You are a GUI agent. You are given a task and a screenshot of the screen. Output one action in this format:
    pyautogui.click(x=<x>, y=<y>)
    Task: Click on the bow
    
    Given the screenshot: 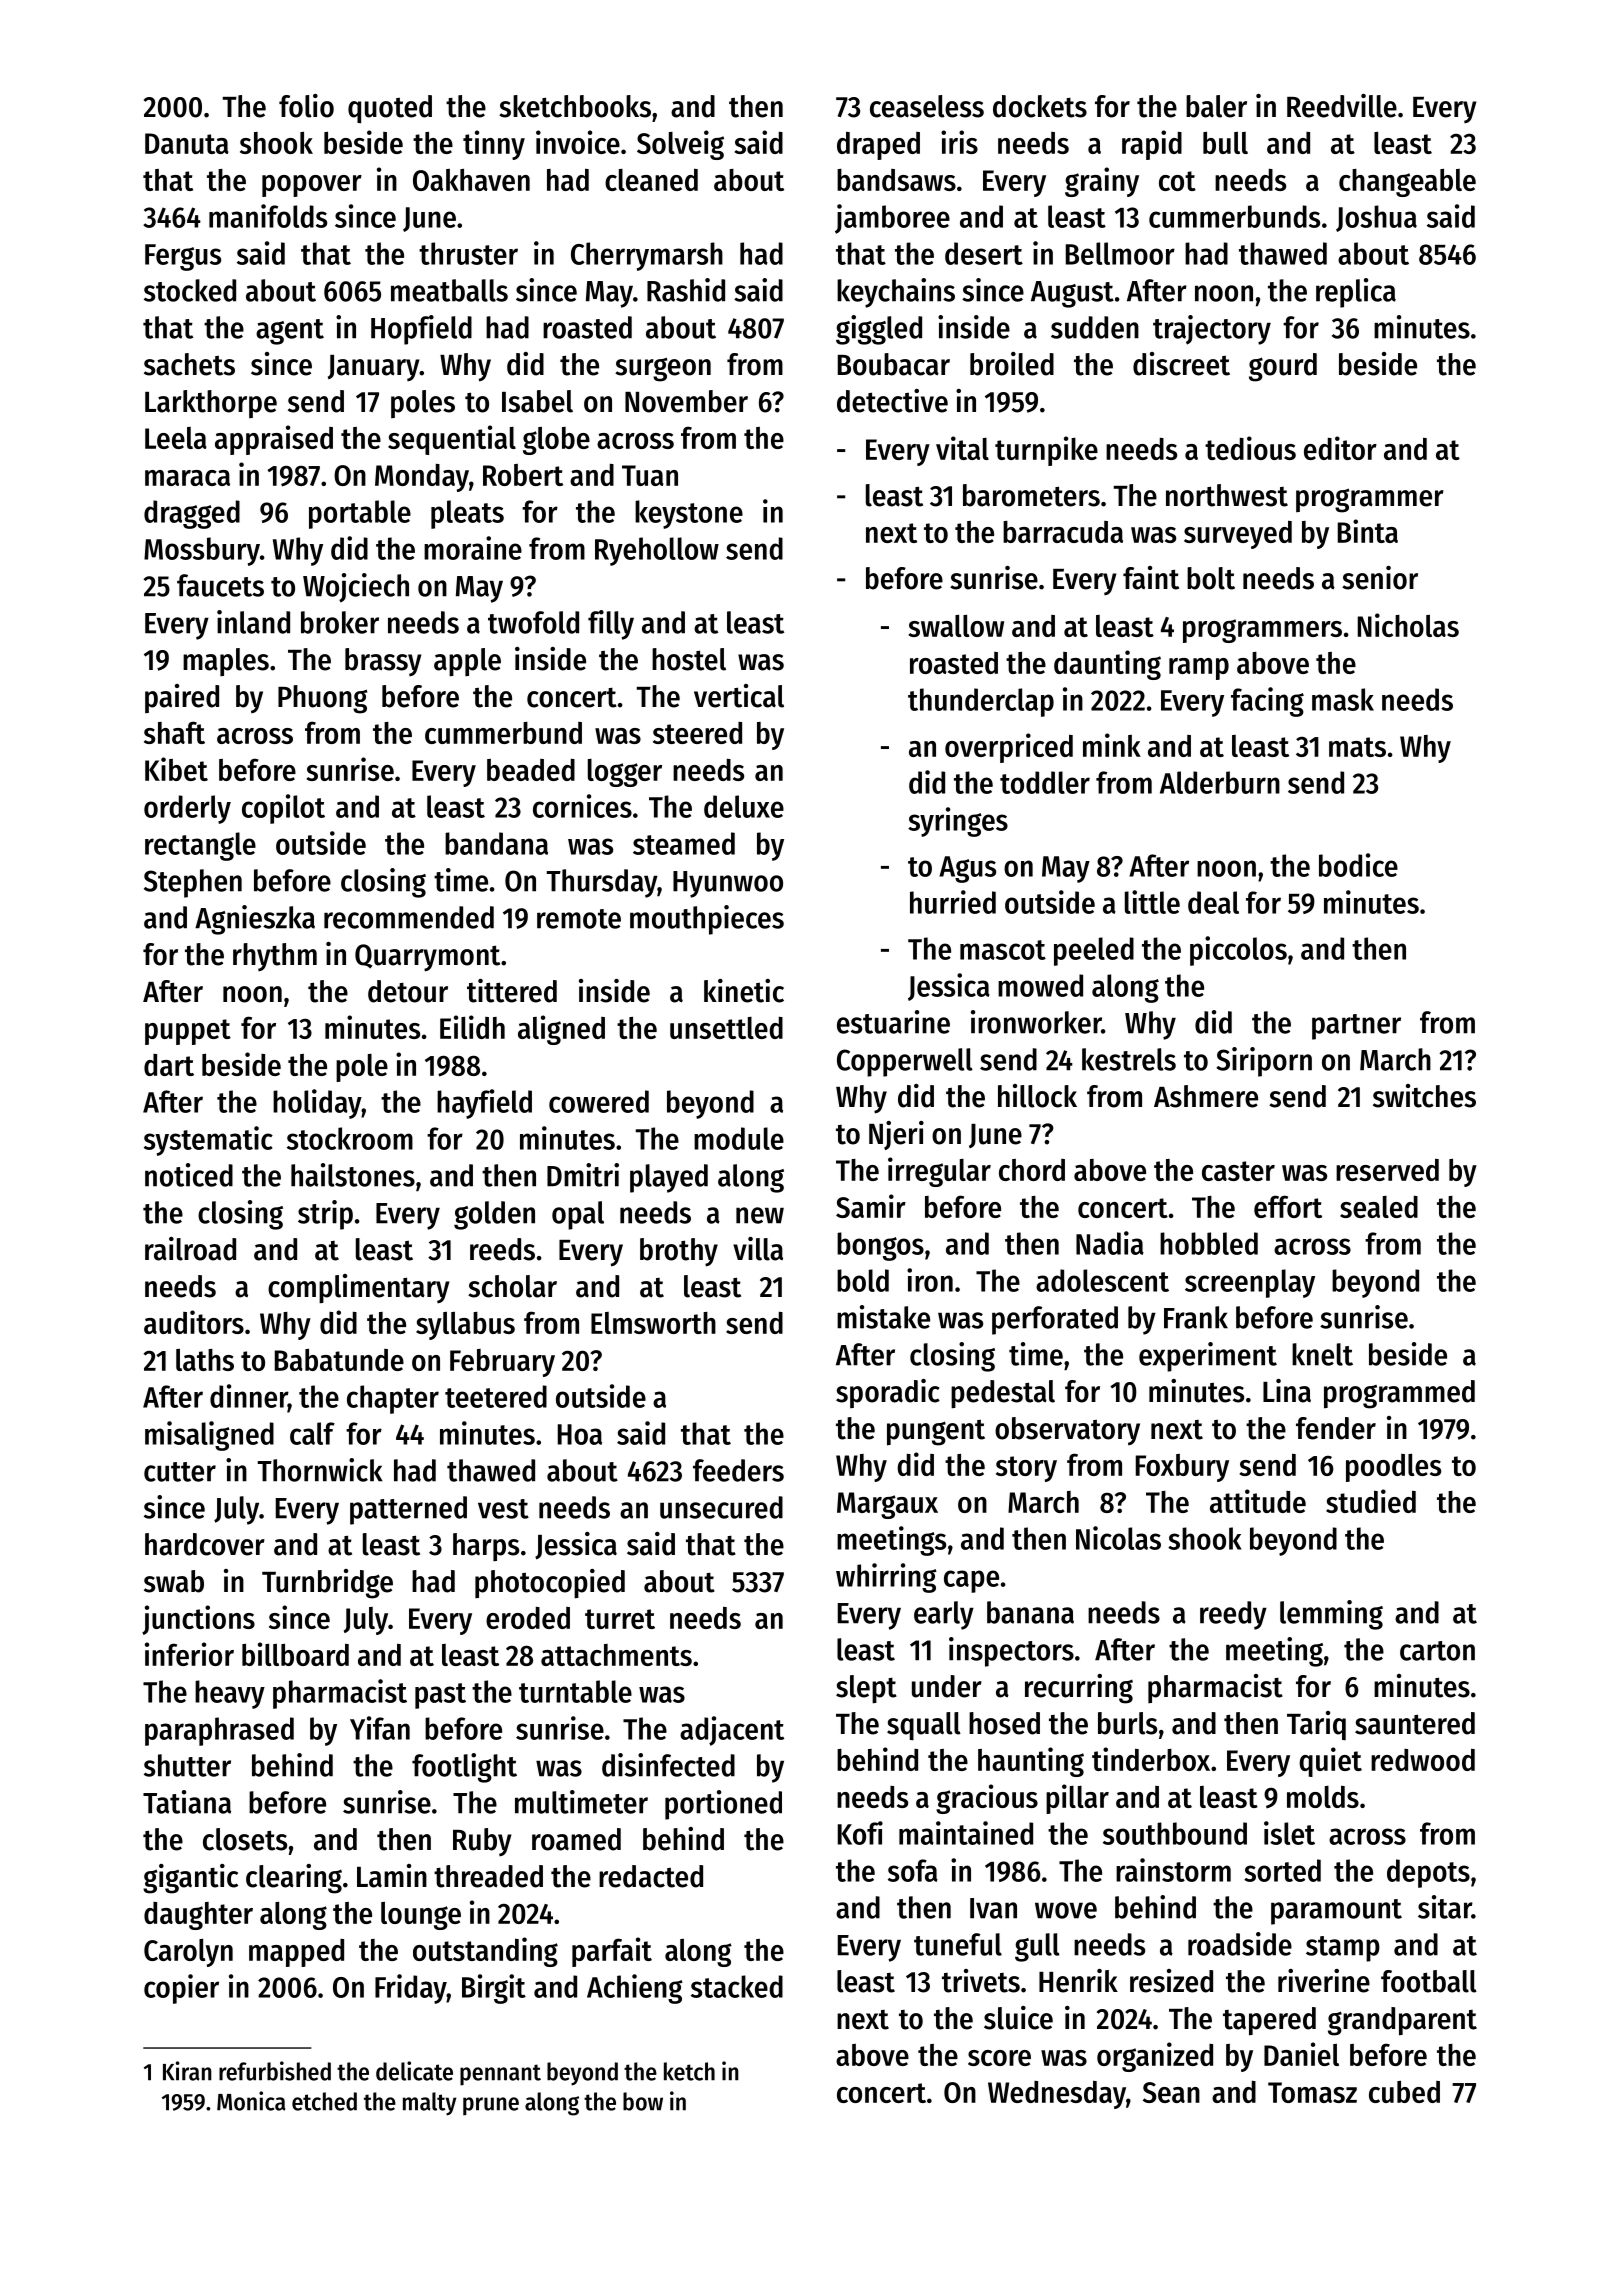 What is the action you would take?
    pyautogui.click(x=643, y=2101)
